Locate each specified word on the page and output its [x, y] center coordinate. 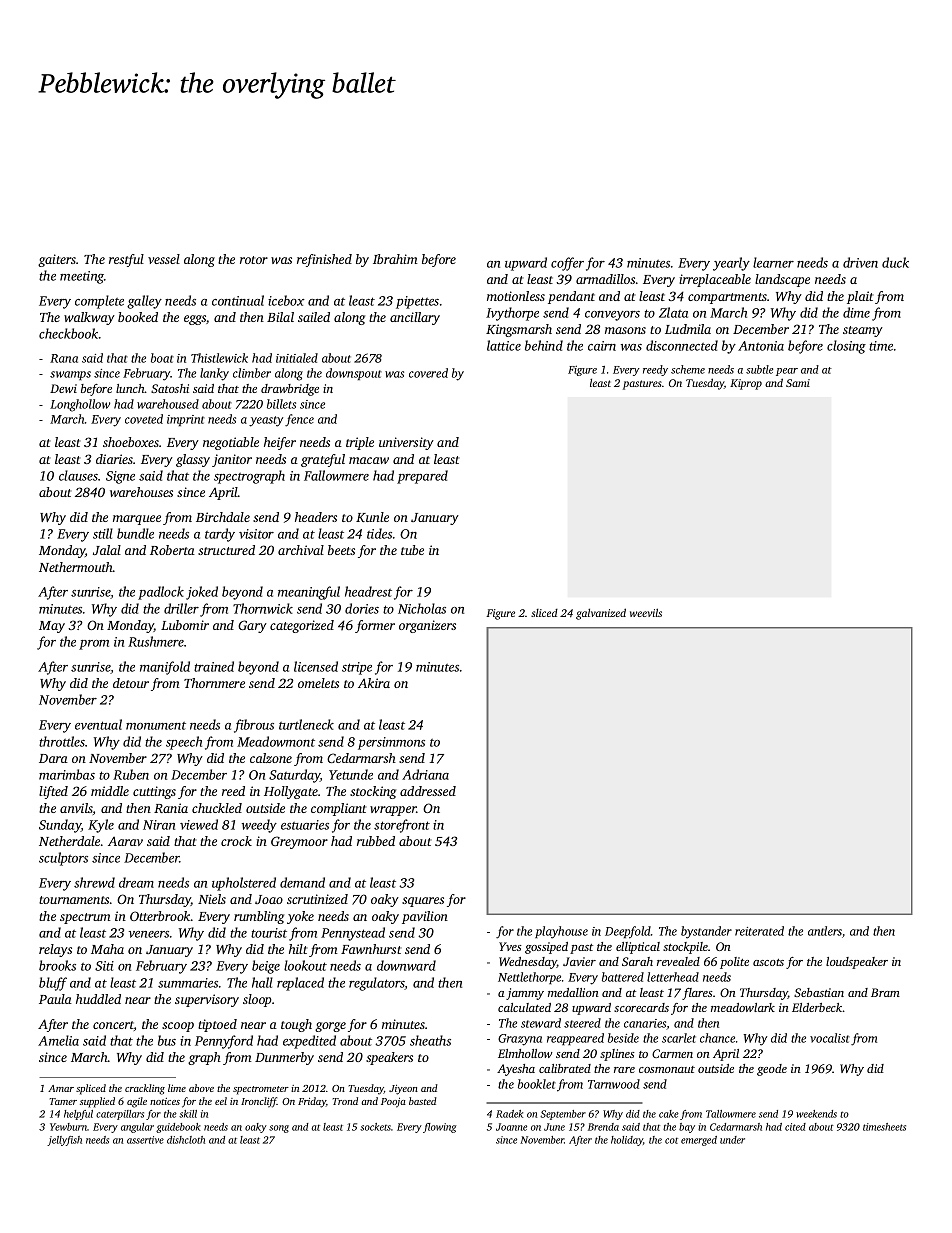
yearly [731, 264]
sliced [544, 613]
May [52, 627]
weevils [646, 612]
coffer [567, 264]
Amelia [58, 1040]
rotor [254, 260]
